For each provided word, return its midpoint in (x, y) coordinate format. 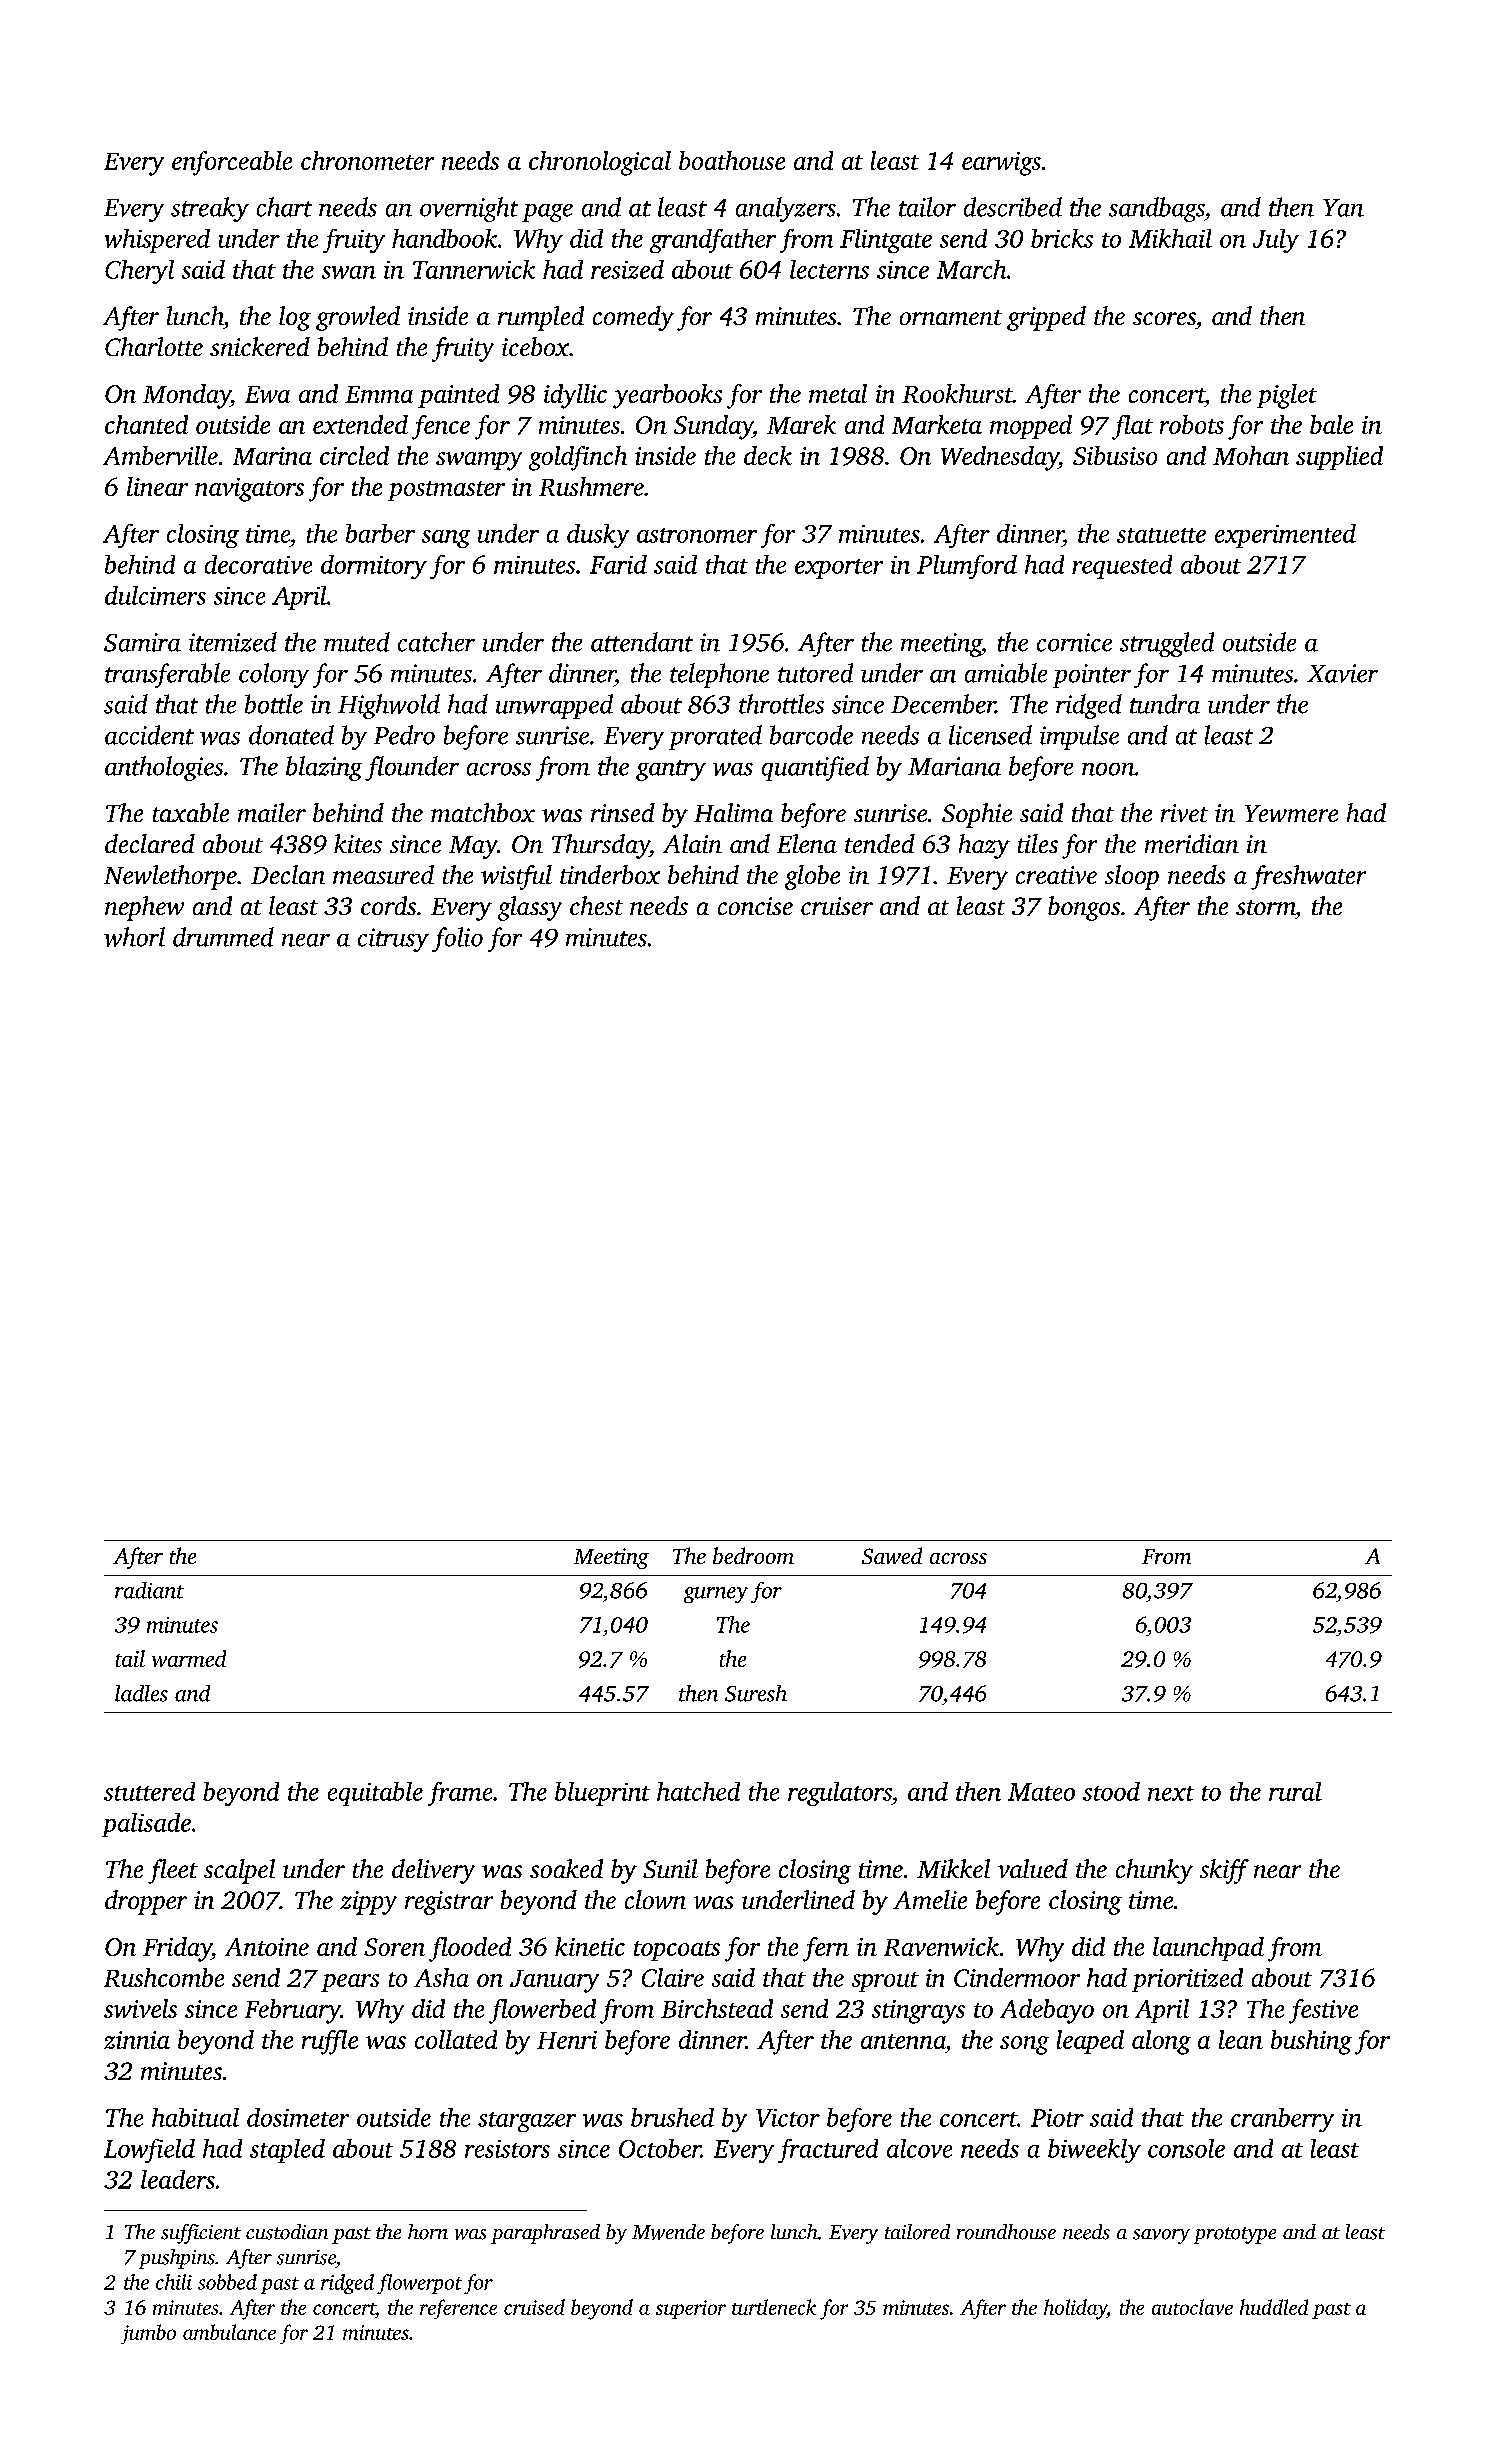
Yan (1343, 208)
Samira (142, 642)
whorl (134, 937)
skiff (1224, 1871)
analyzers (786, 209)
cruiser (837, 906)
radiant (149, 1590)
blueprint (602, 1794)
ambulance (229, 2332)
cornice (1074, 642)
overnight (469, 209)
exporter (839, 569)
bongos (1084, 908)
